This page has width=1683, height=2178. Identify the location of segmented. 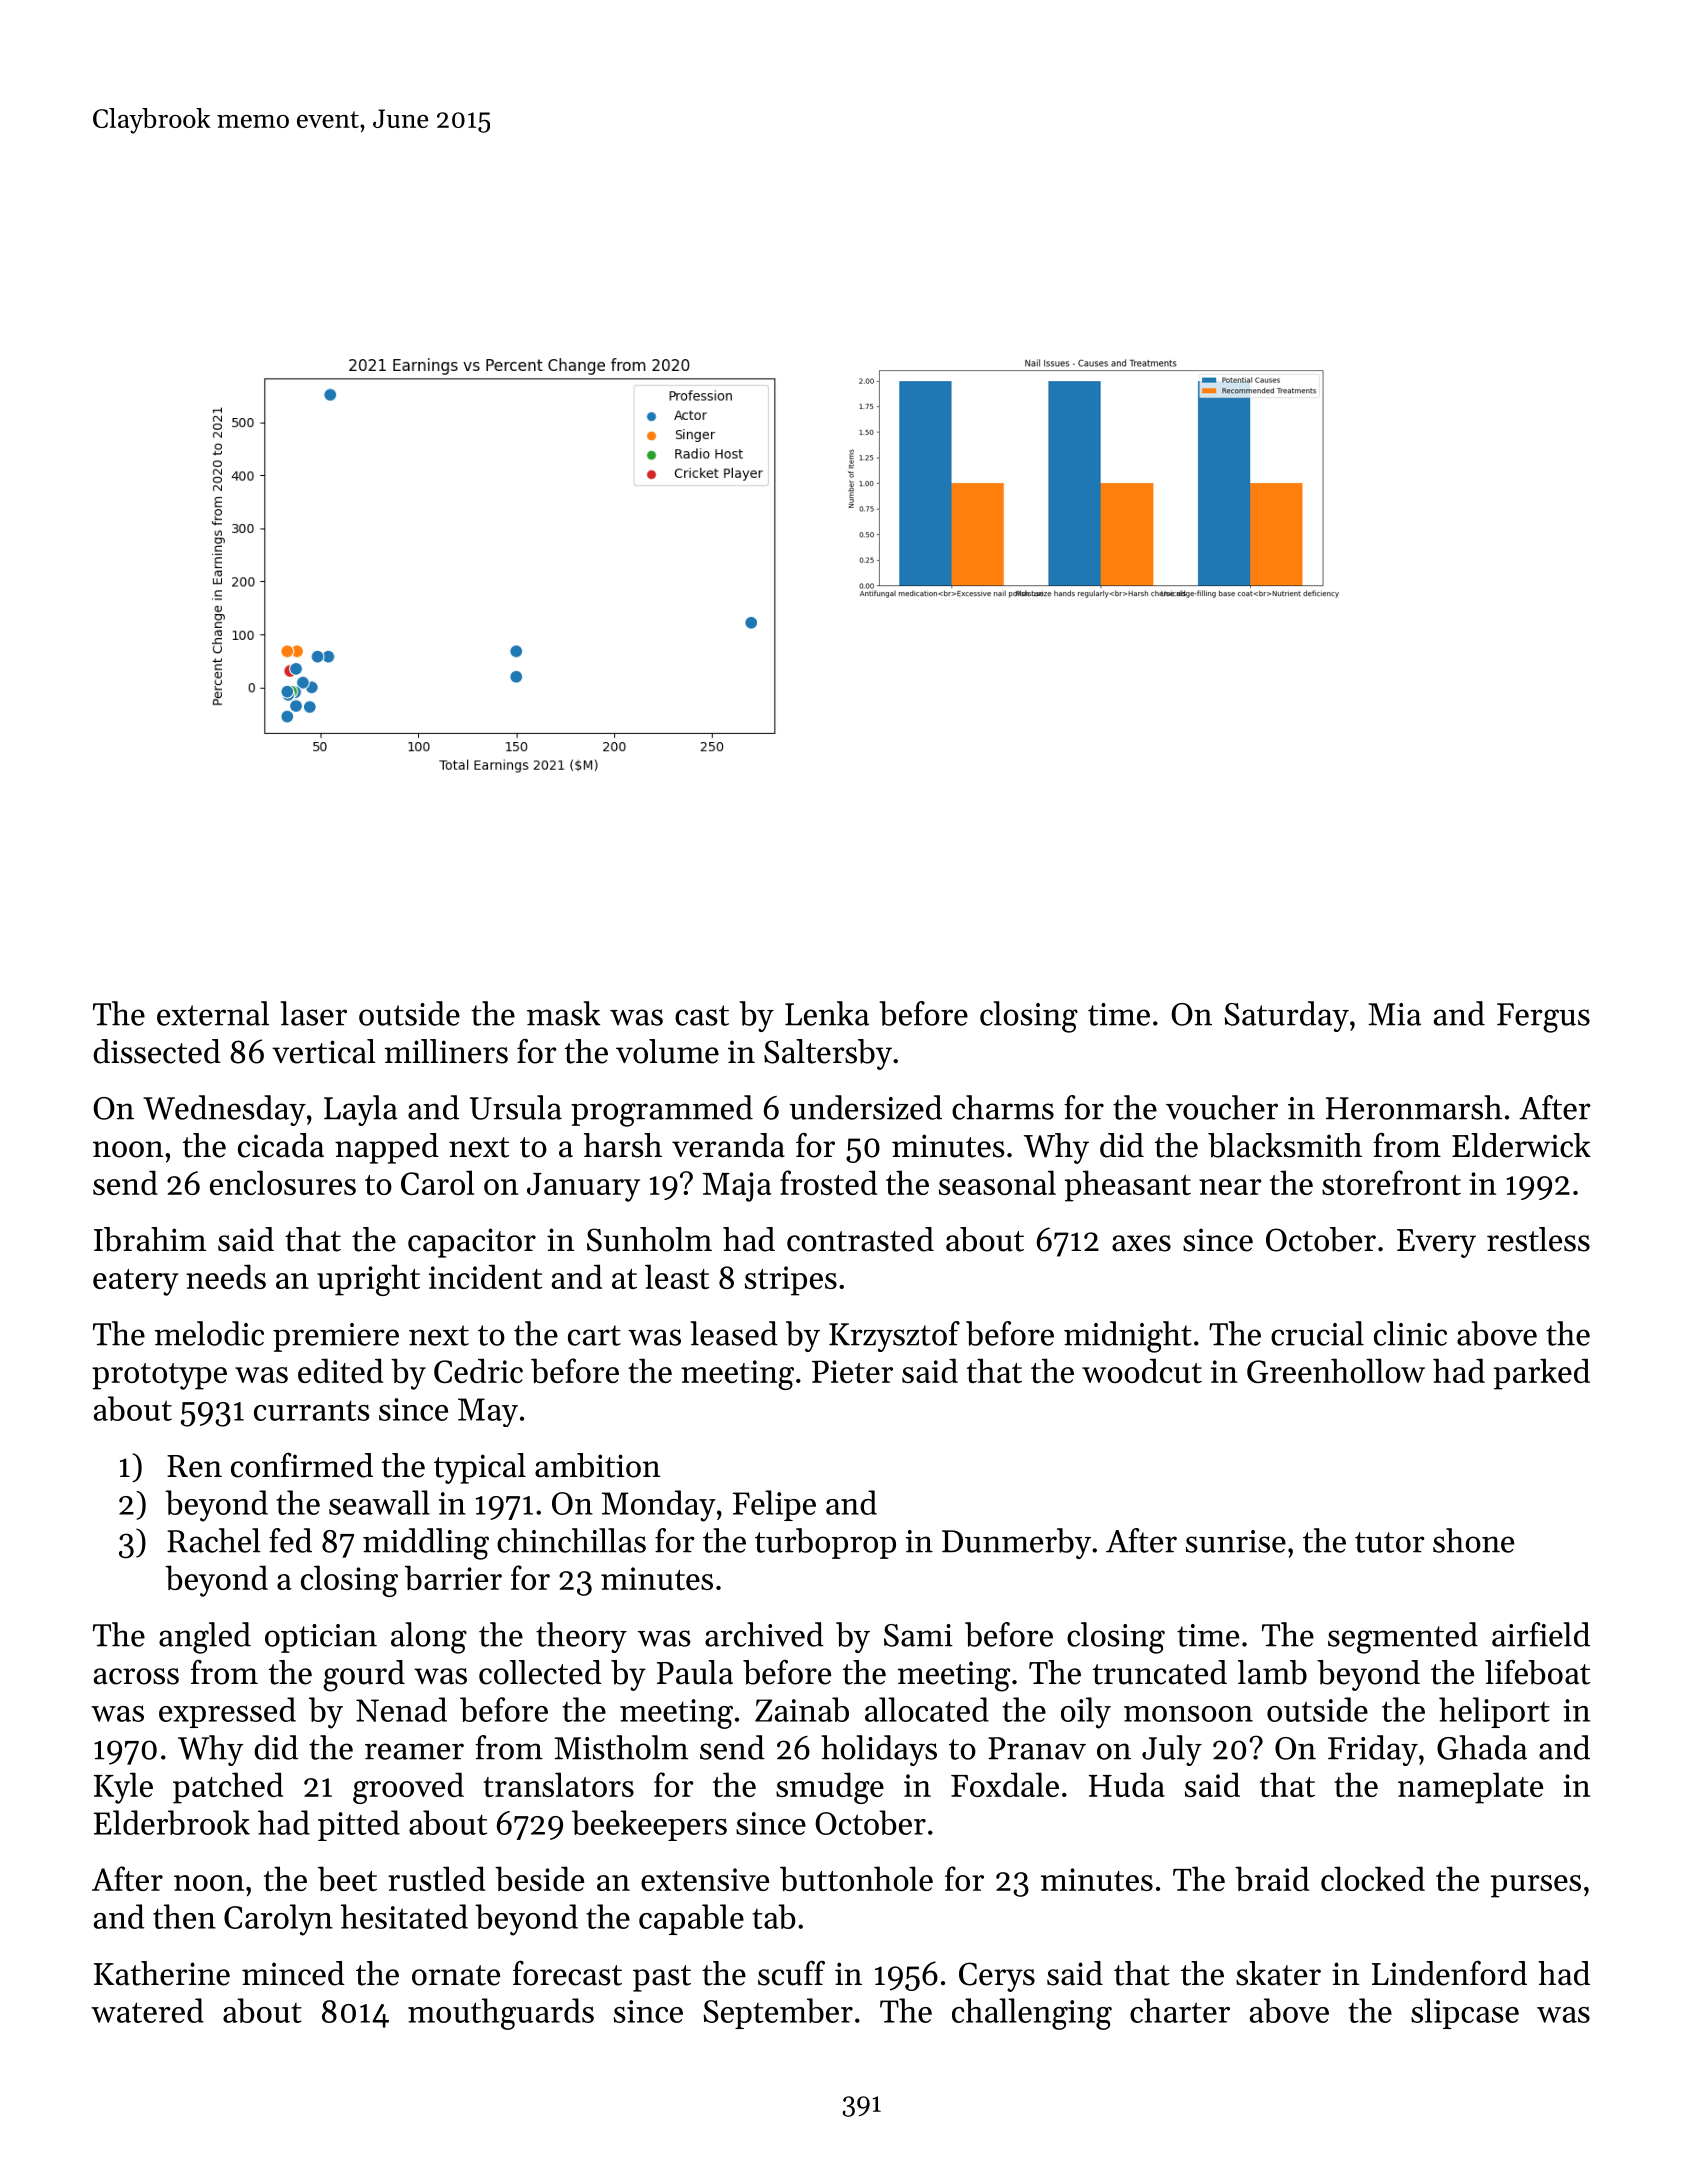
(1403, 1638).
